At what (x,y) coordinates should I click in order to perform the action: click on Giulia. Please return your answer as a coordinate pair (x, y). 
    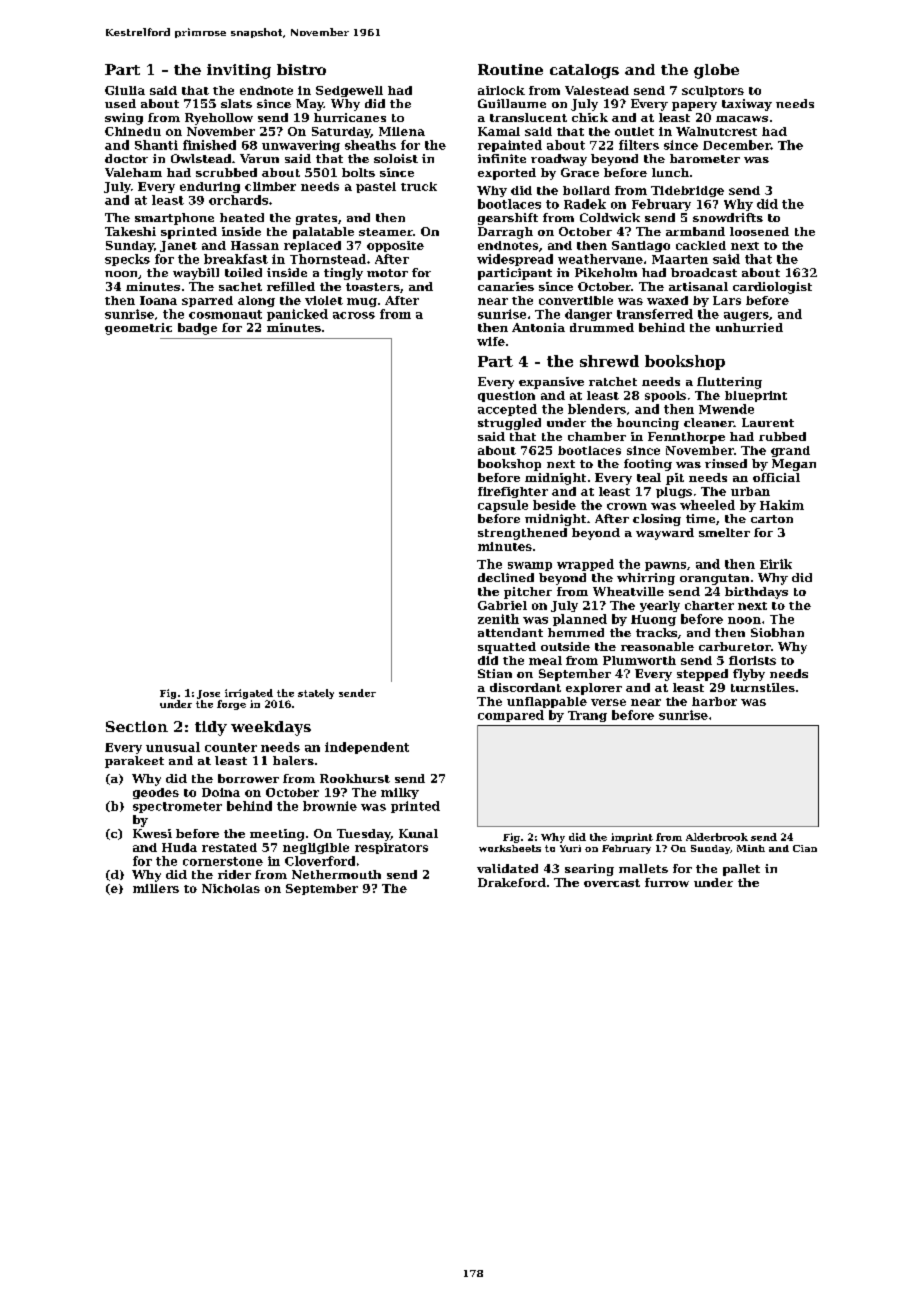
    Looking at the image, I should click on (125, 90).
